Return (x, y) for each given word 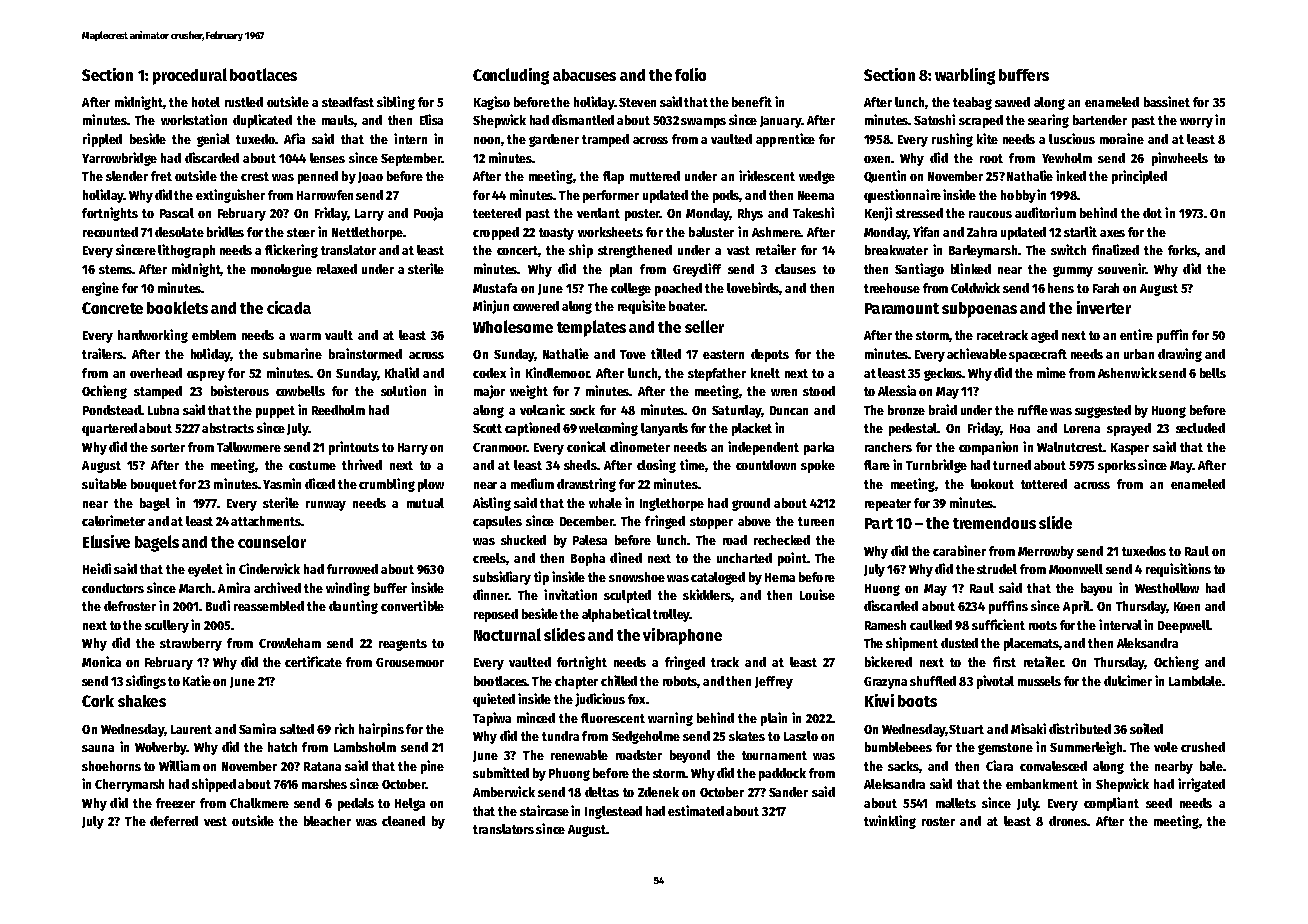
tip (541, 578)
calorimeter (113, 520)
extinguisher (230, 196)
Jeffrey (774, 682)
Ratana (322, 766)
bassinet (1167, 101)
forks (1182, 250)
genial (213, 140)
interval (1120, 624)
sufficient (998, 624)
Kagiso (492, 103)
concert (517, 250)
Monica (101, 661)
